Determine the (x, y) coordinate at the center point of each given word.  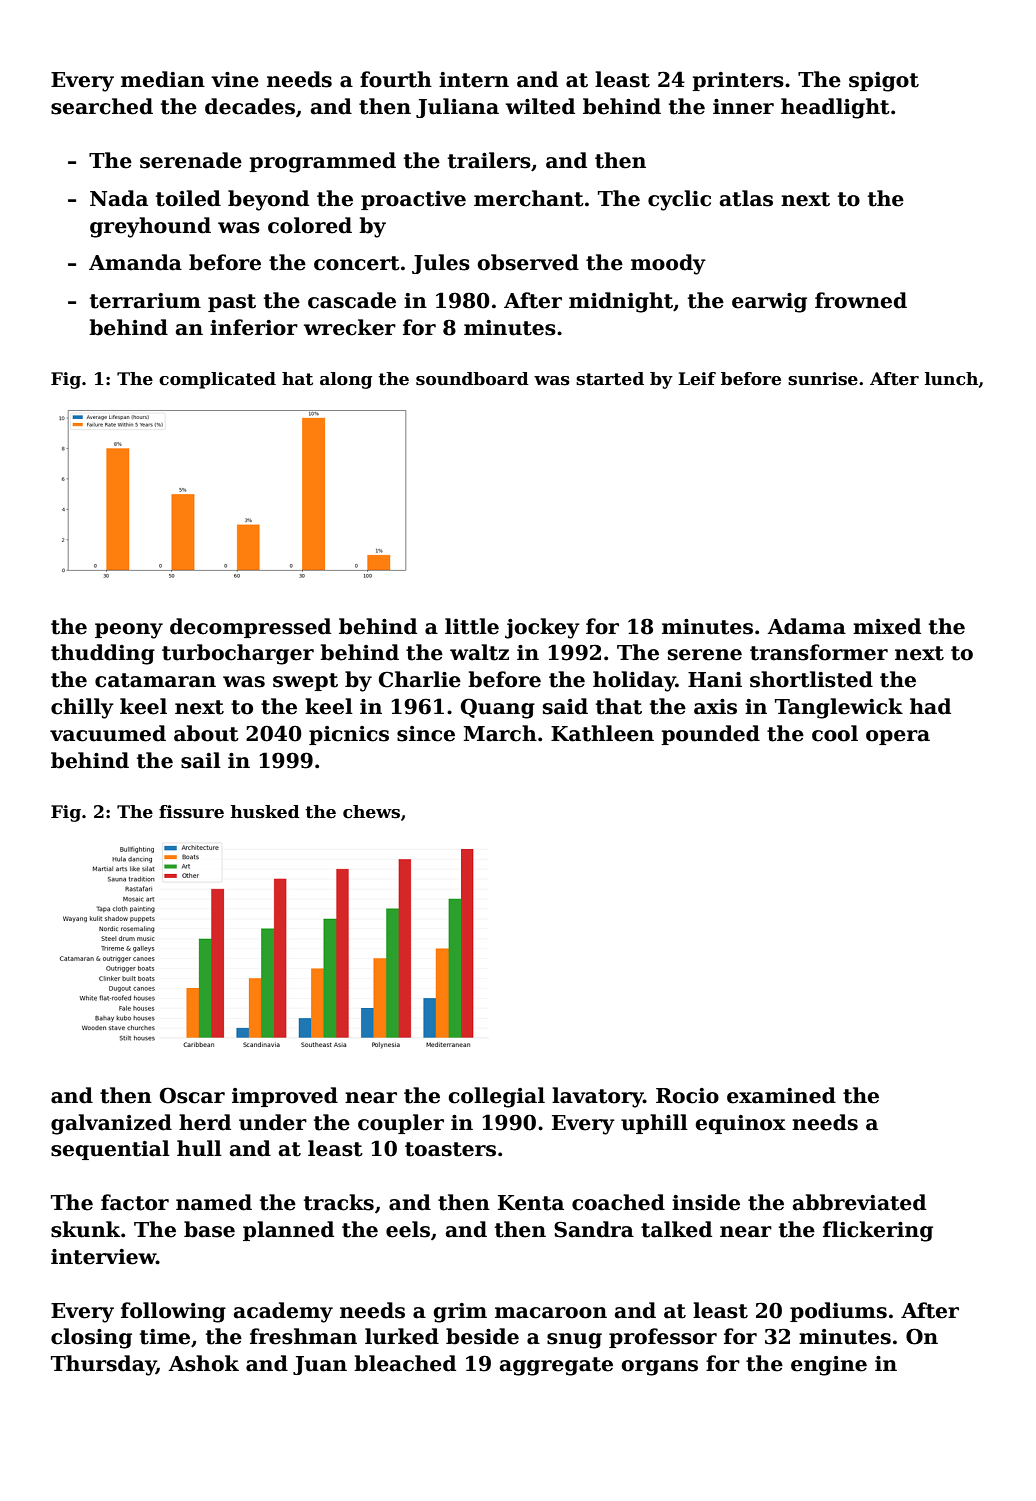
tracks (339, 1202)
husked (265, 812)
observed (528, 262)
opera (898, 737)
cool (835, 733)
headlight (835, 108)
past (232, 303)
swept (305, 682)
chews (371, 812)
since (426, 734)
